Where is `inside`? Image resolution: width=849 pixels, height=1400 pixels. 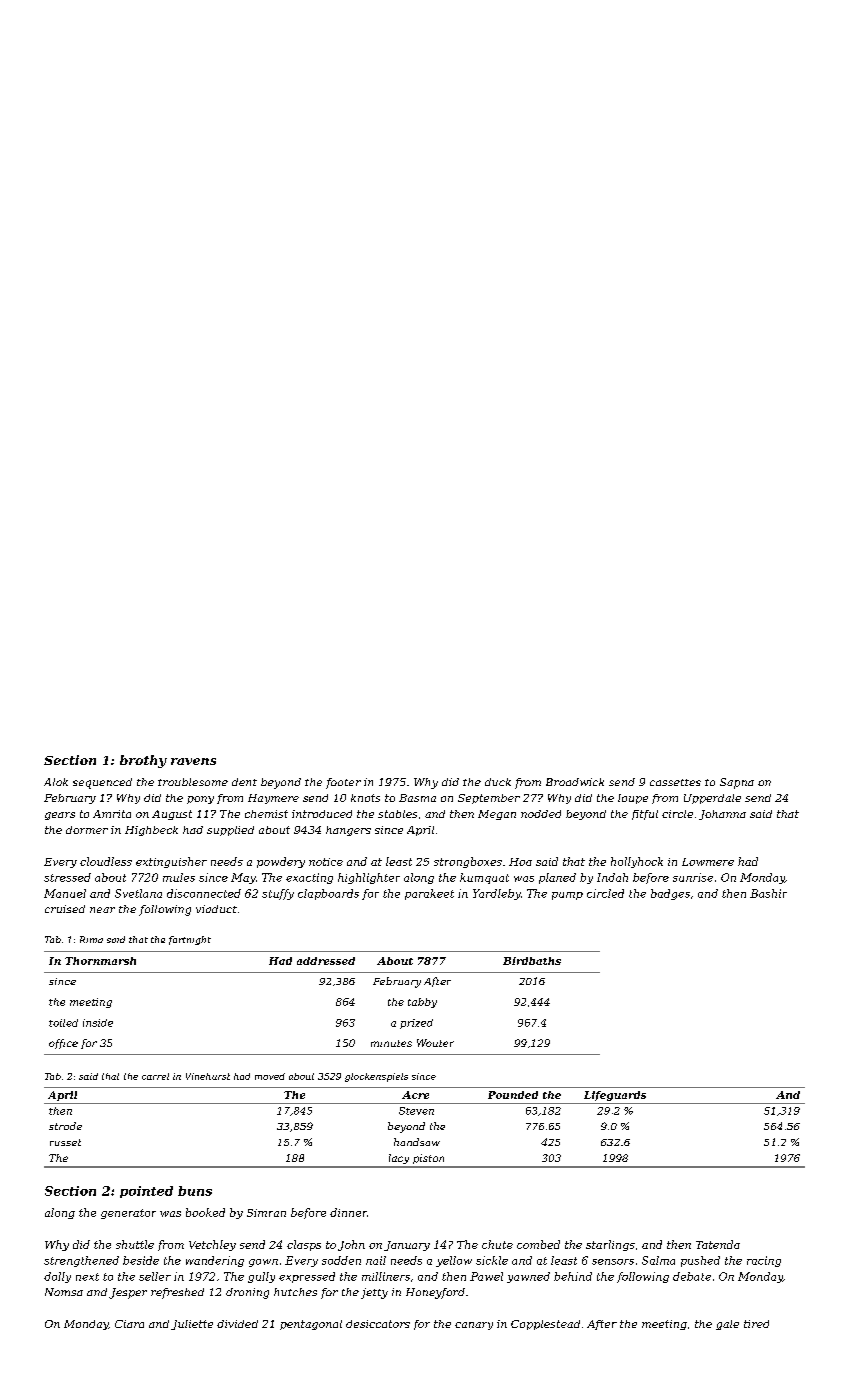
inside is located at coordinates (98, 1023).
